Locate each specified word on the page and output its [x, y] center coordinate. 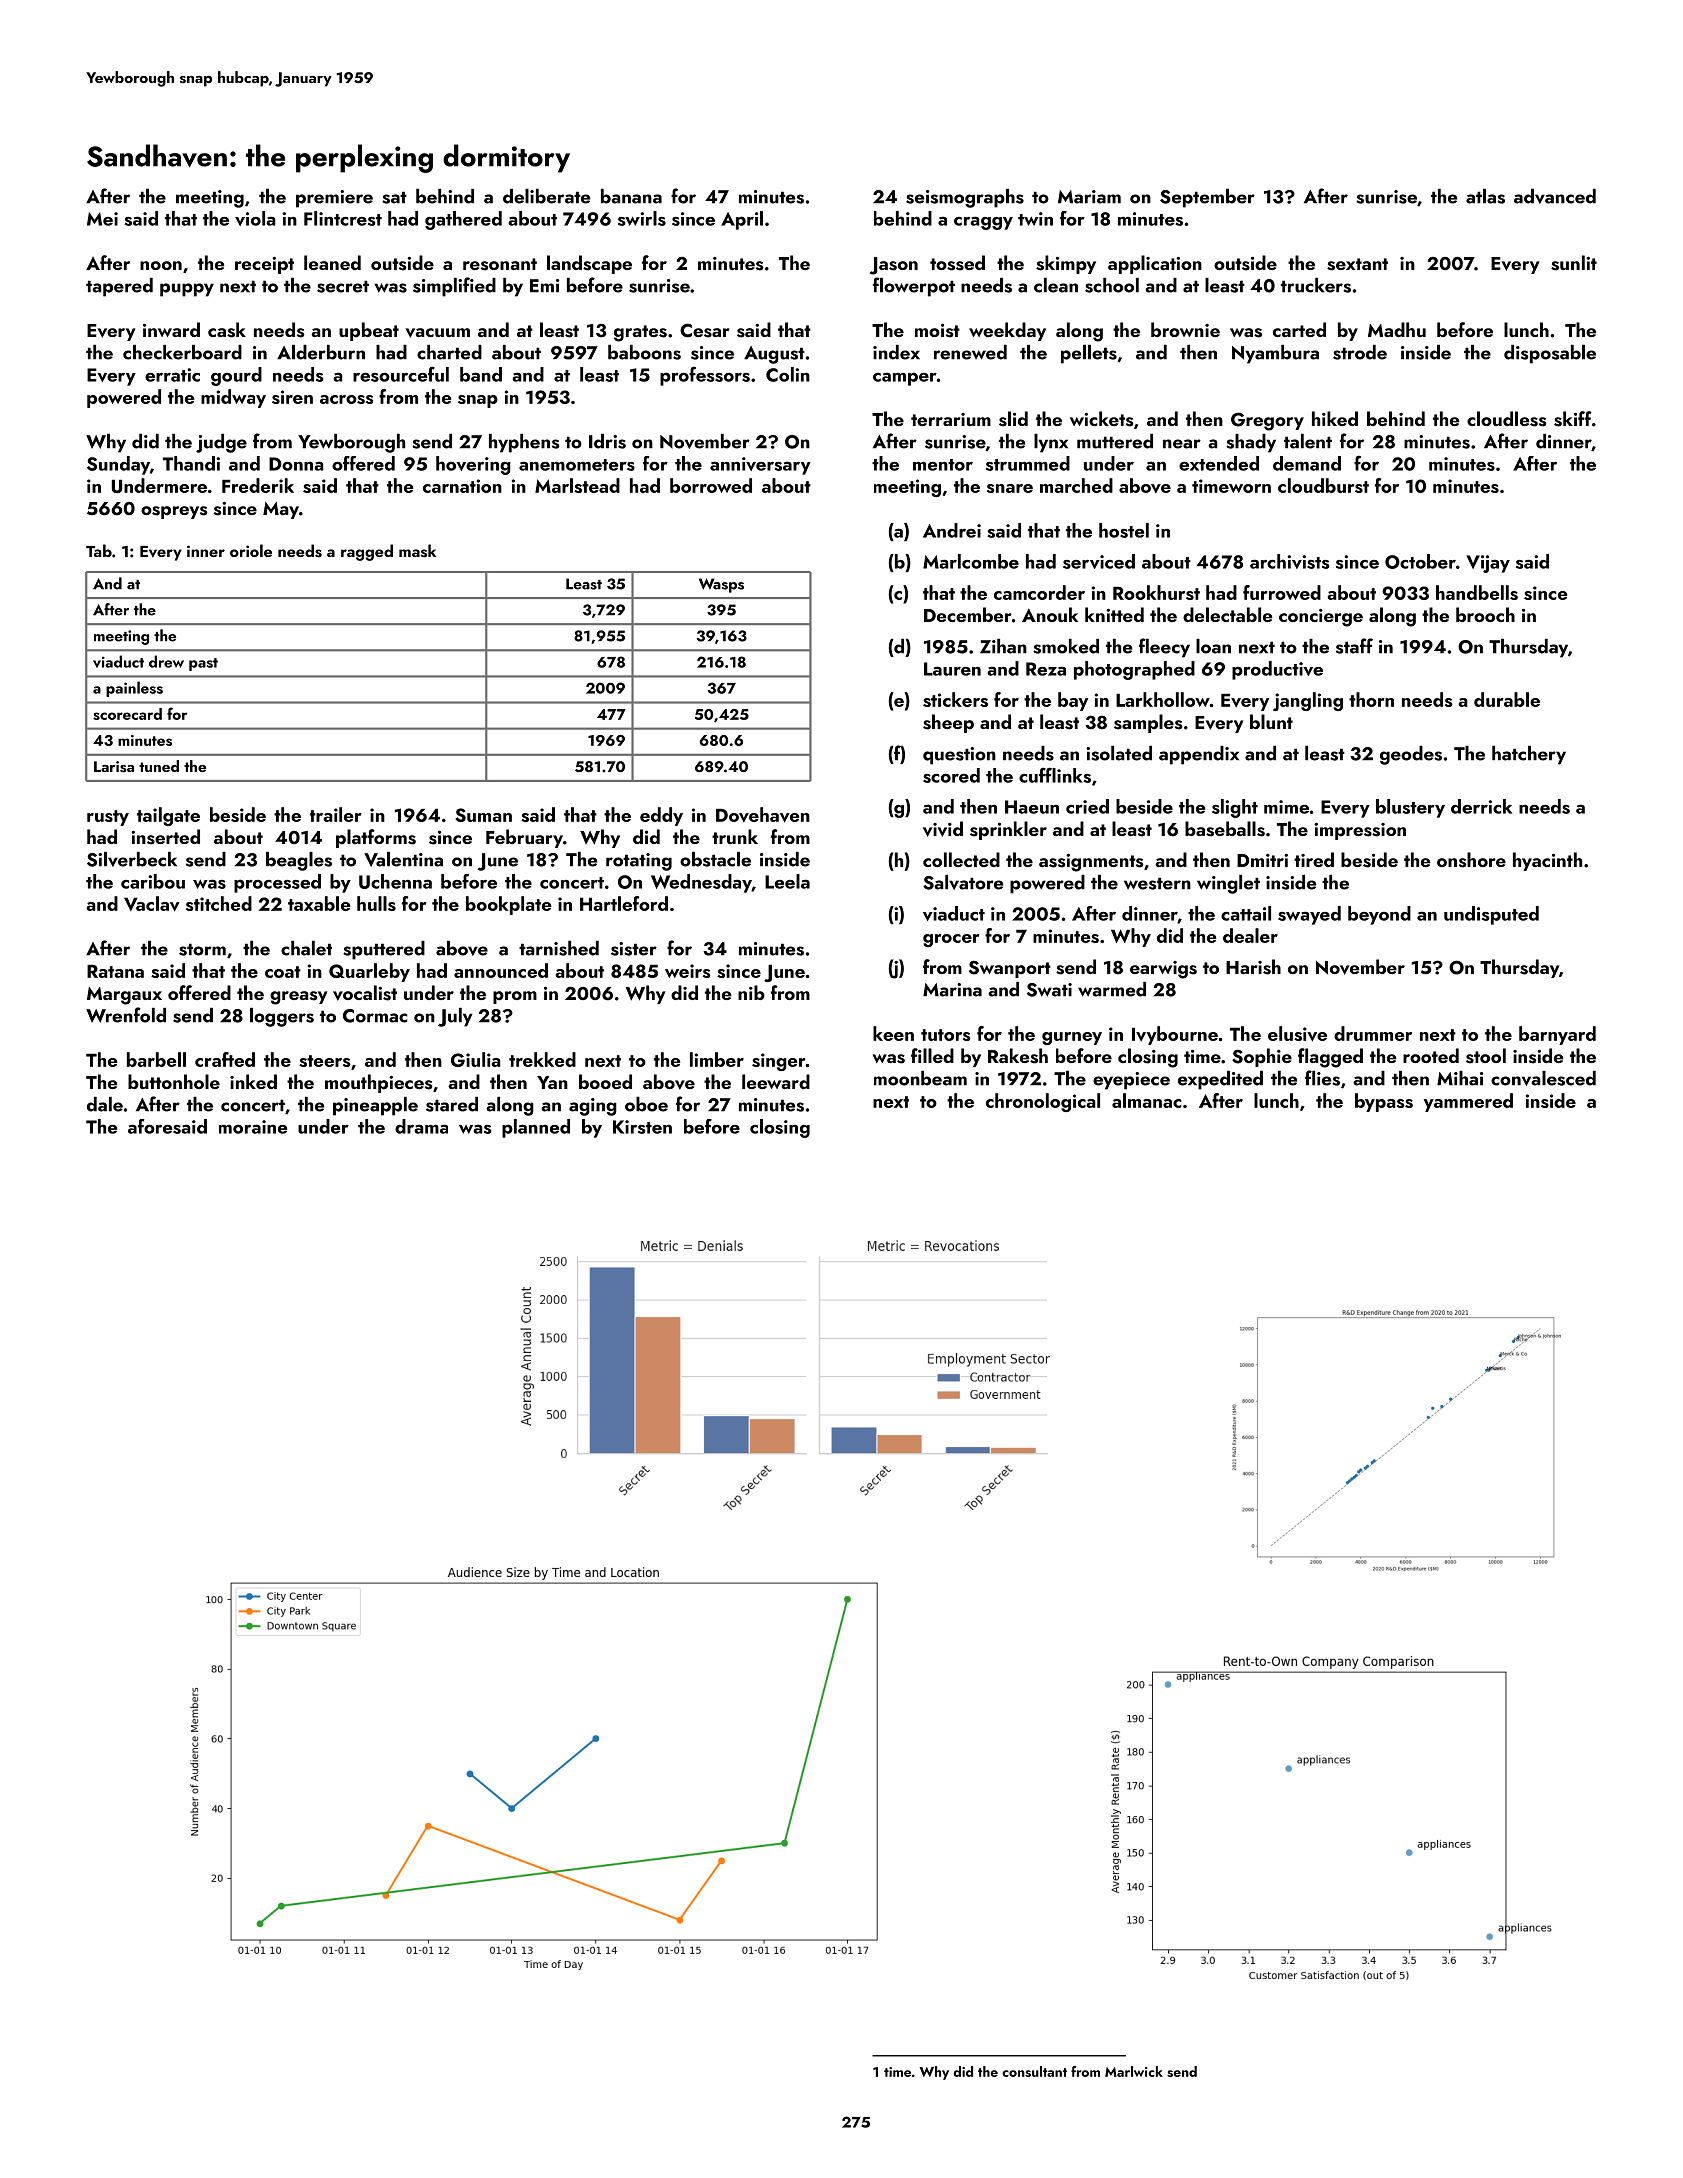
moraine [253, 1127]
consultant [1034, 2071]
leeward [776, 1081]
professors [705, 376]
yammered [1468, 1102]
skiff [1573, 419]
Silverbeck [132, 859]
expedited [1220, 1080]
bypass [1384, 1102]
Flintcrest [343, 218]
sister [634, 949]
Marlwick [1134, 2071]
